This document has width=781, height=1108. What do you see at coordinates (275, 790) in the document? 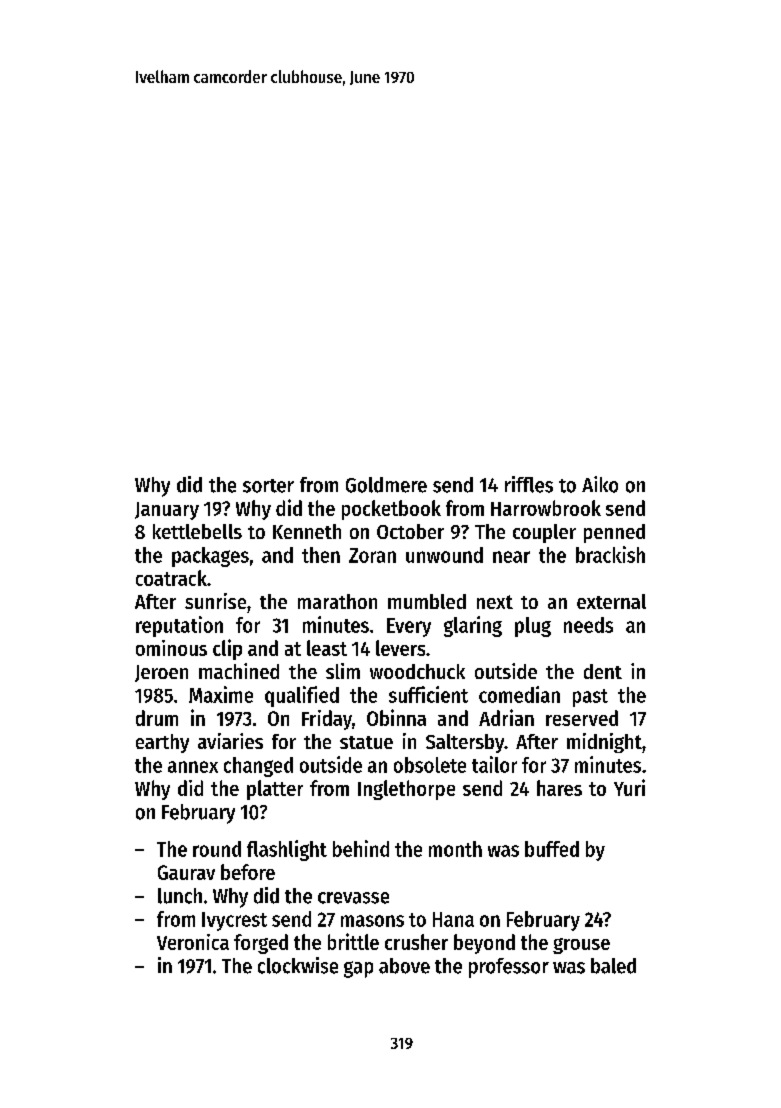
I see `platter` at bounding box center [275, 790].
